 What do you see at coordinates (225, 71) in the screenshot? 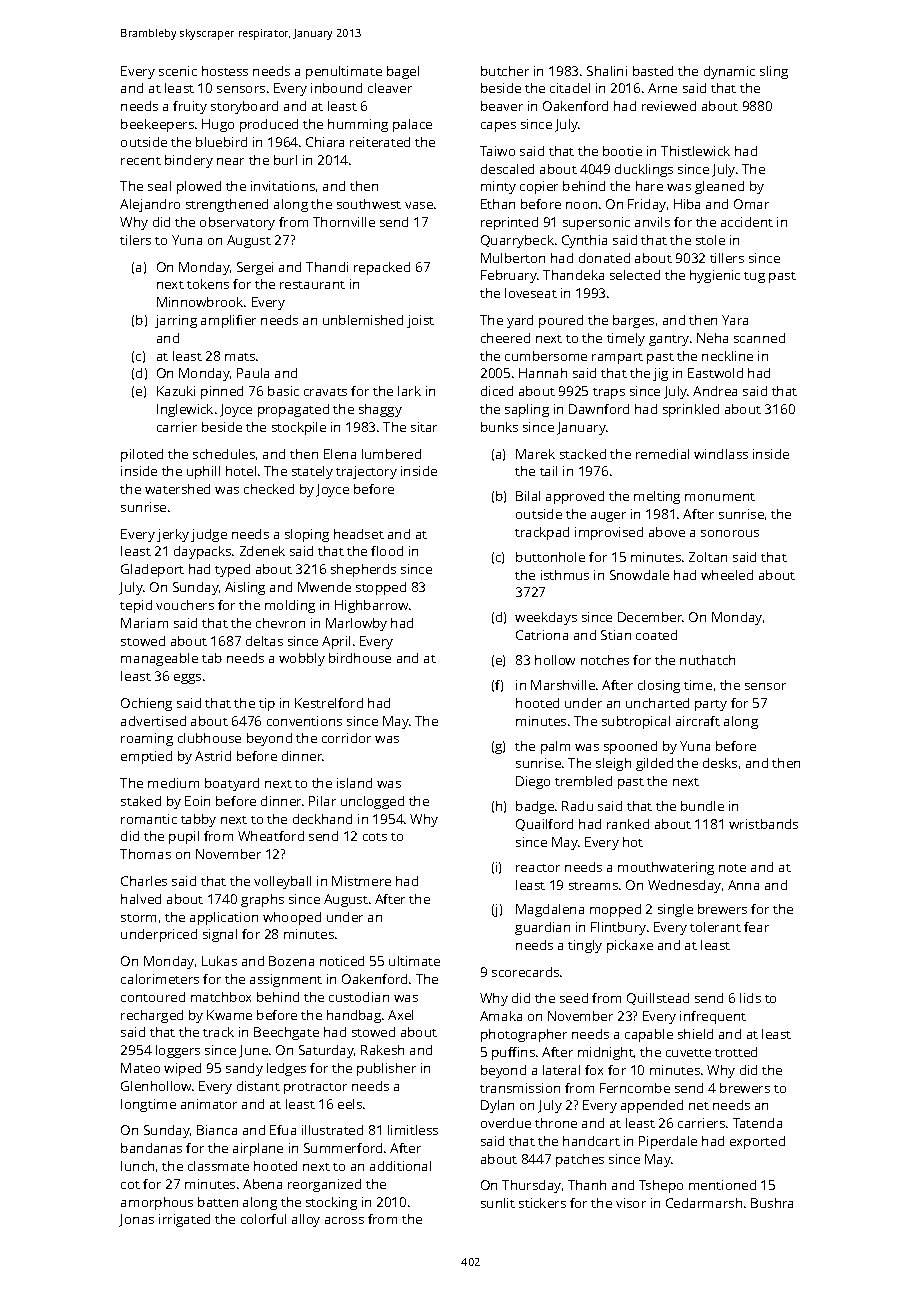
I see `hostess` at bounding box center [225, 71].
